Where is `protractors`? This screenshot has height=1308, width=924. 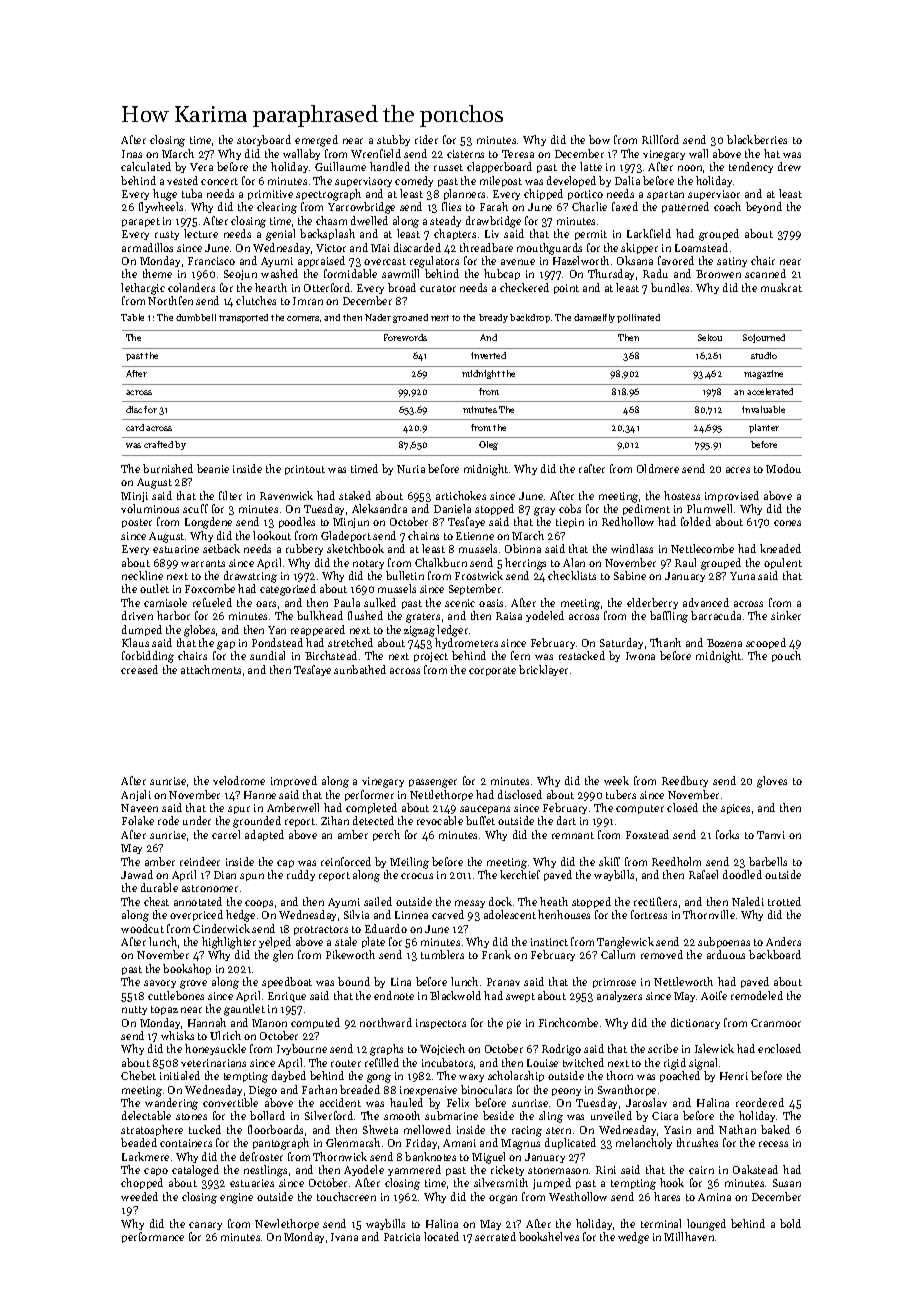 protractors is located at coordinates (321, 930).
